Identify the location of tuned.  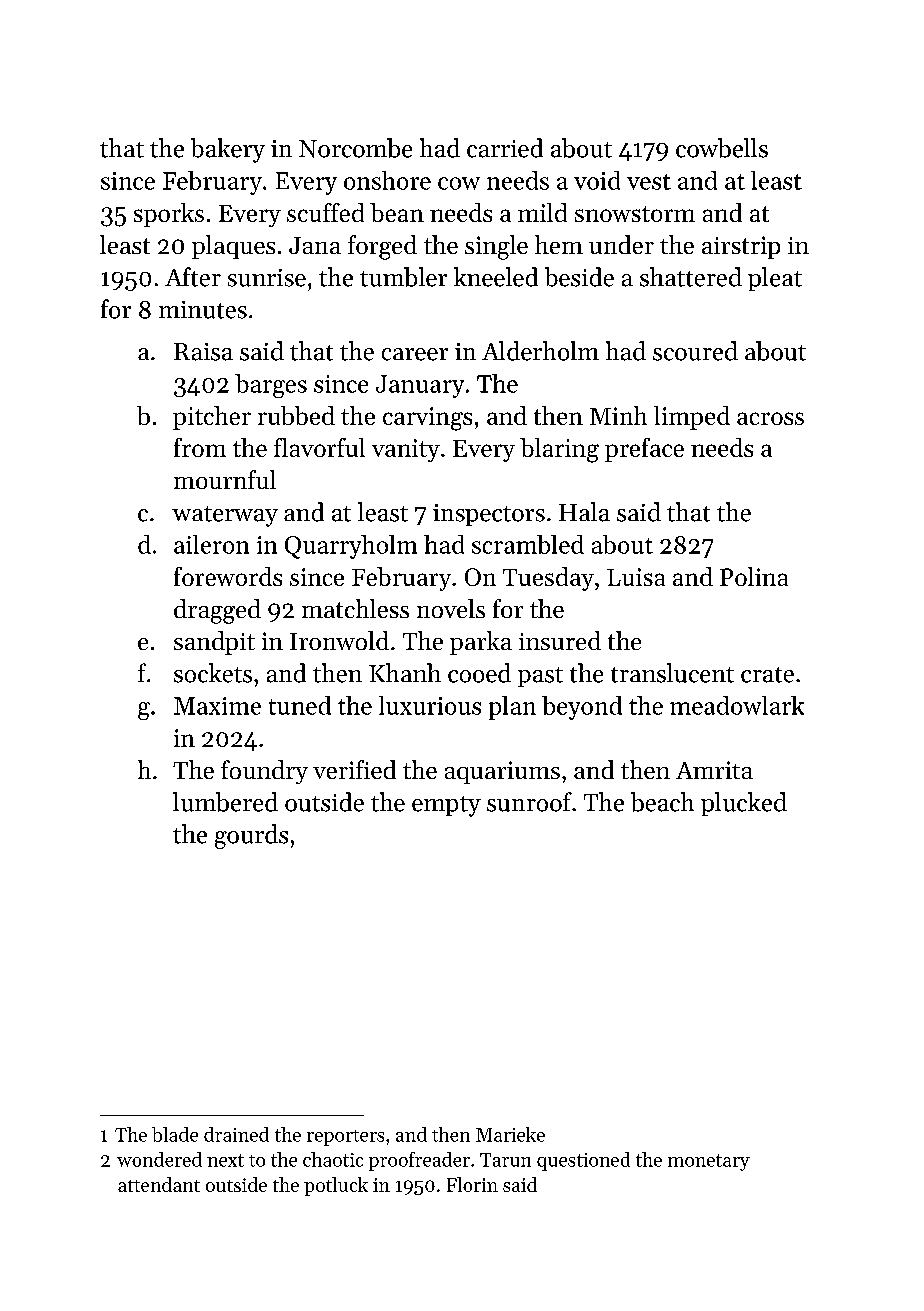
(300, 705).
